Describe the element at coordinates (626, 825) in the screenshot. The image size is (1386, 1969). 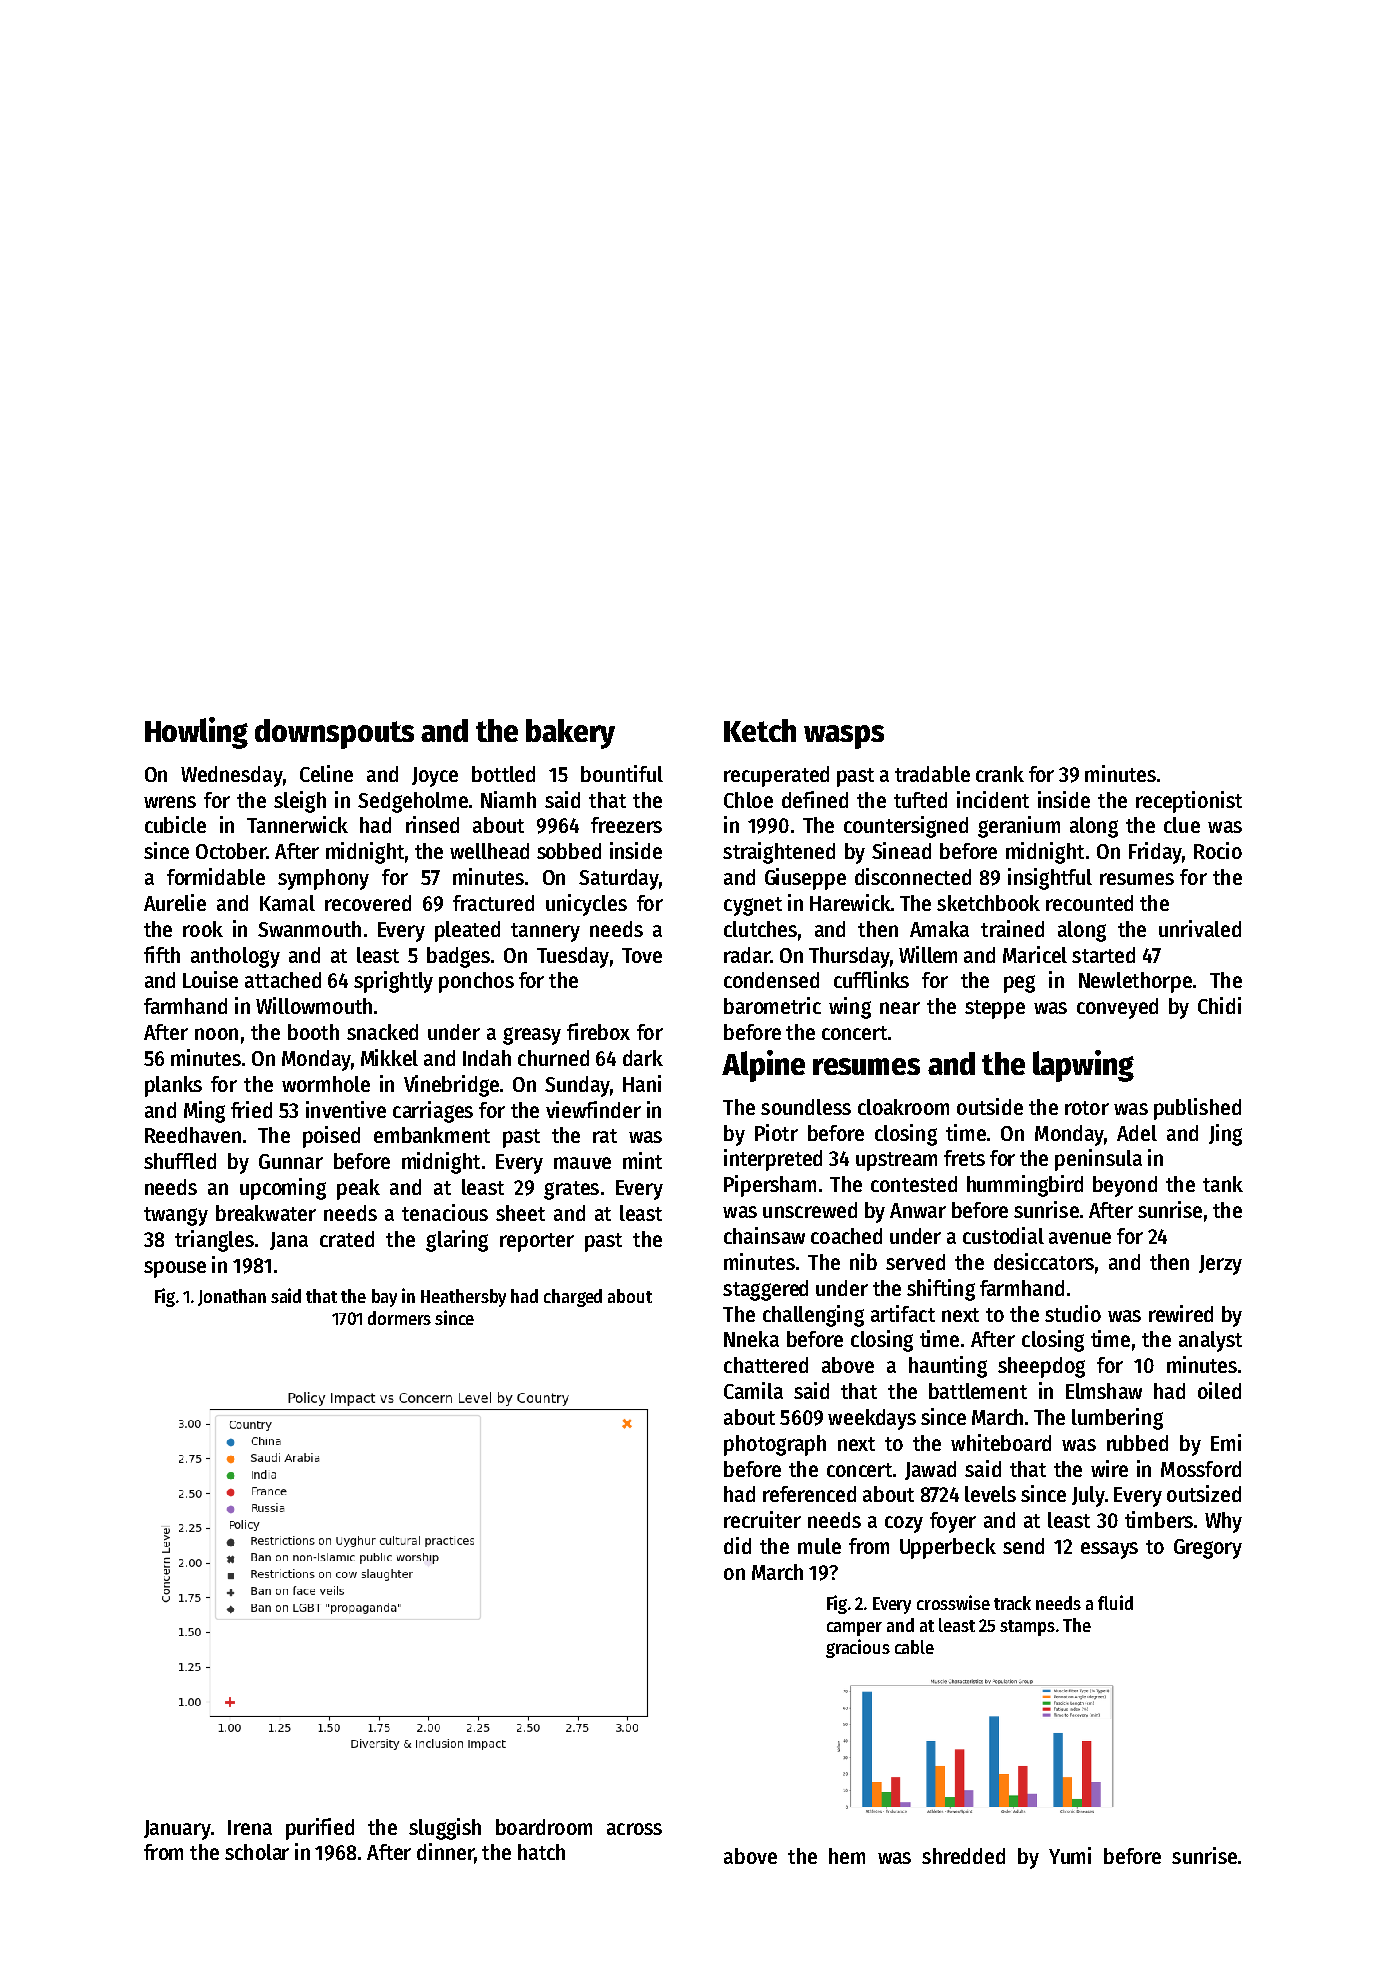
I see `freezers` at that location.
